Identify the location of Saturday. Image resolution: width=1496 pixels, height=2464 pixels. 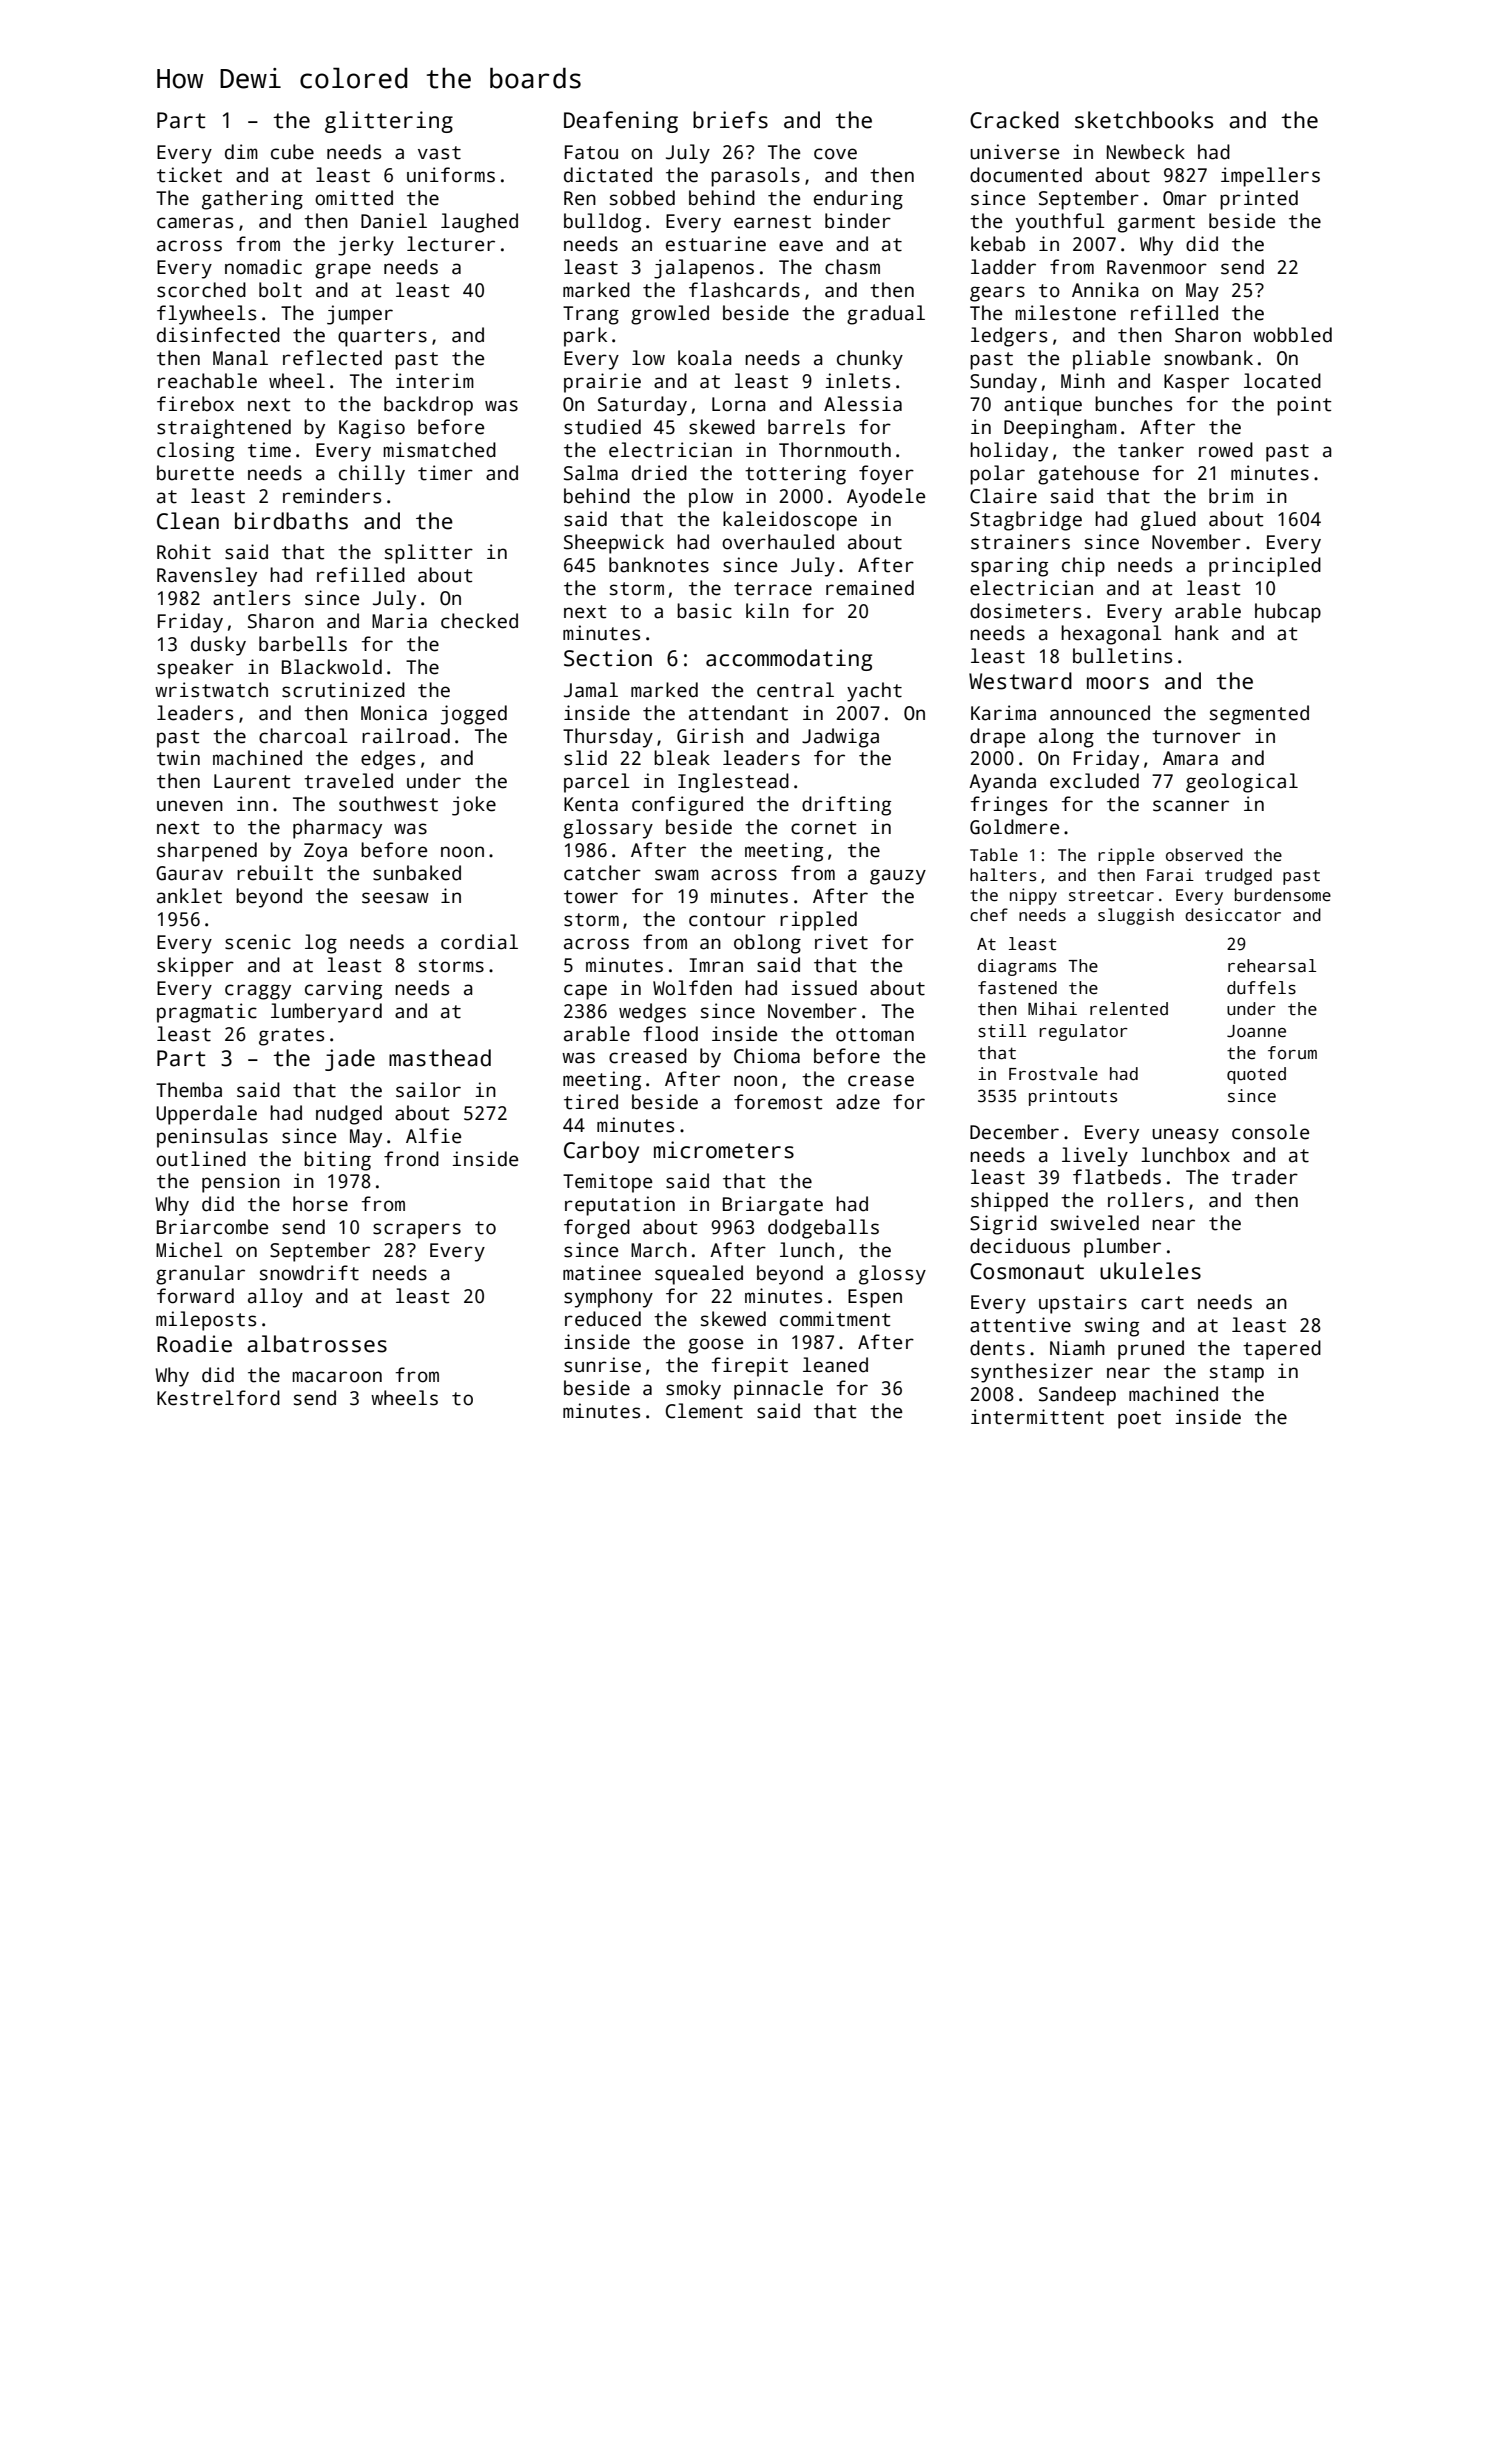
(642, 406).
